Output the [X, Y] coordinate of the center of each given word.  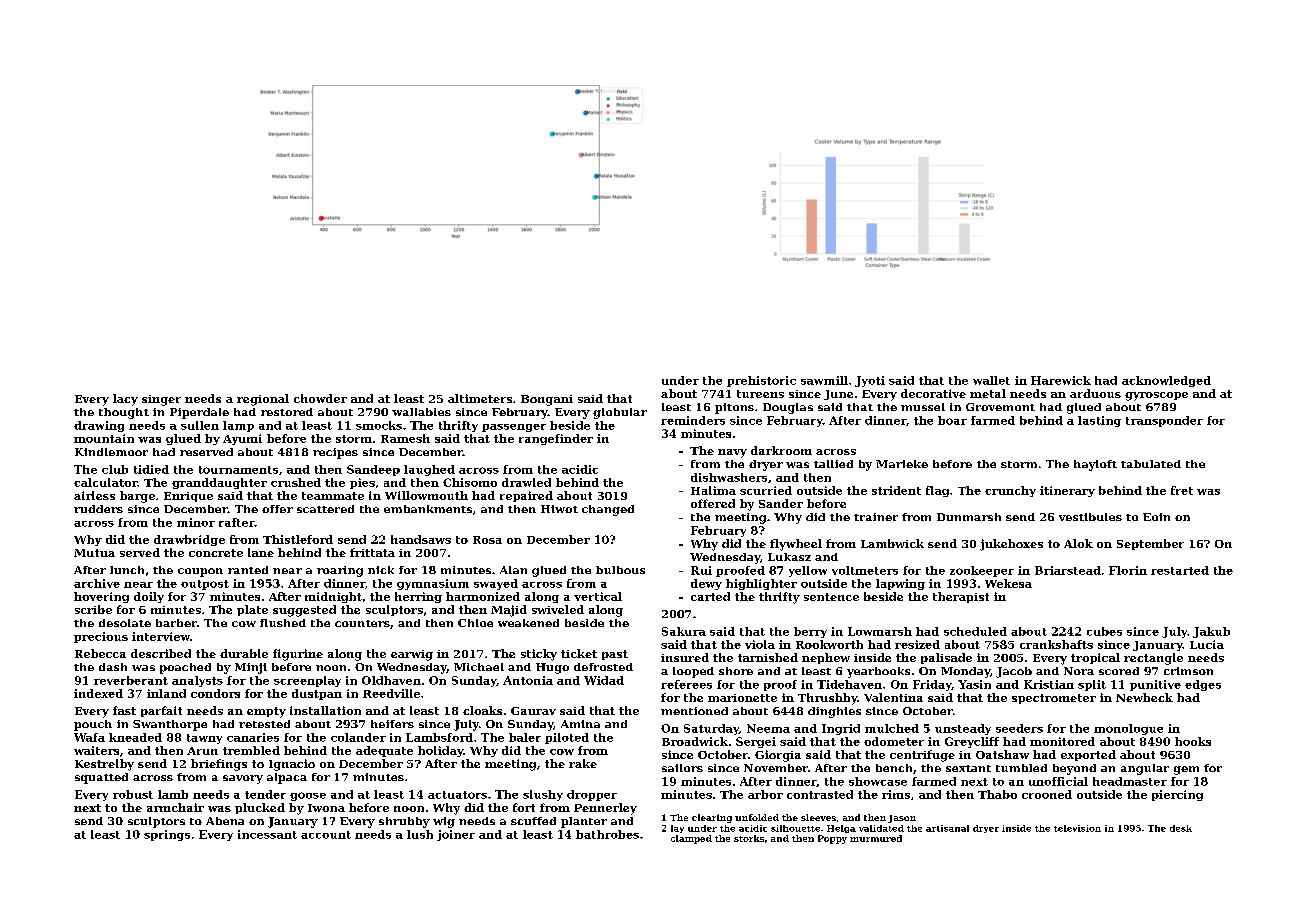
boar [952, 420]
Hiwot [559, 509]
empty [266, 712]
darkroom [781, 450]
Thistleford [298, 539]
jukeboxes [1011, 545]
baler [525, 737]
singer [161, 400]
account [326, 835]
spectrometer [1054, 699]
